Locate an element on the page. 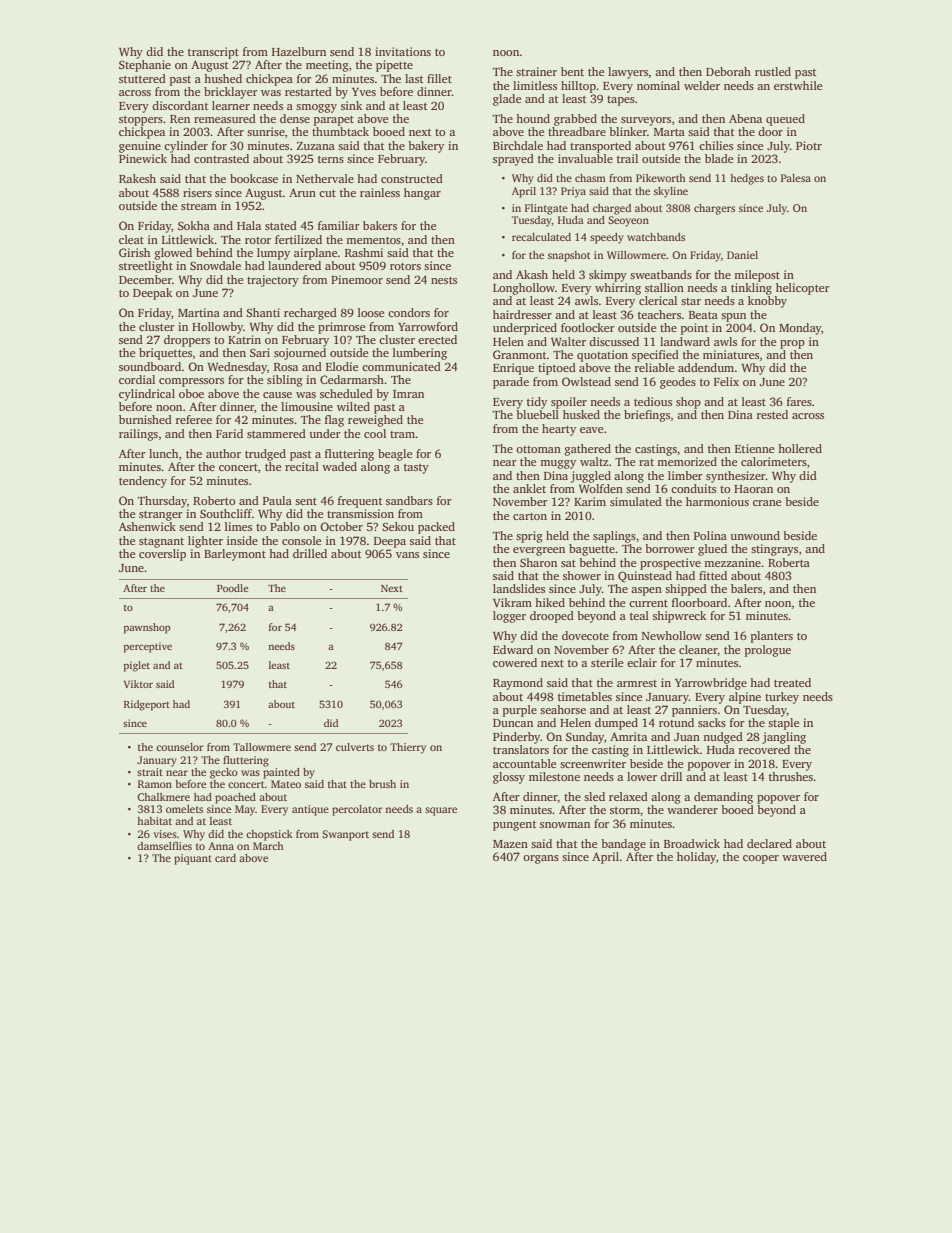 This page has width=952, height=1233. logger is located at coordinates (509, 617).
